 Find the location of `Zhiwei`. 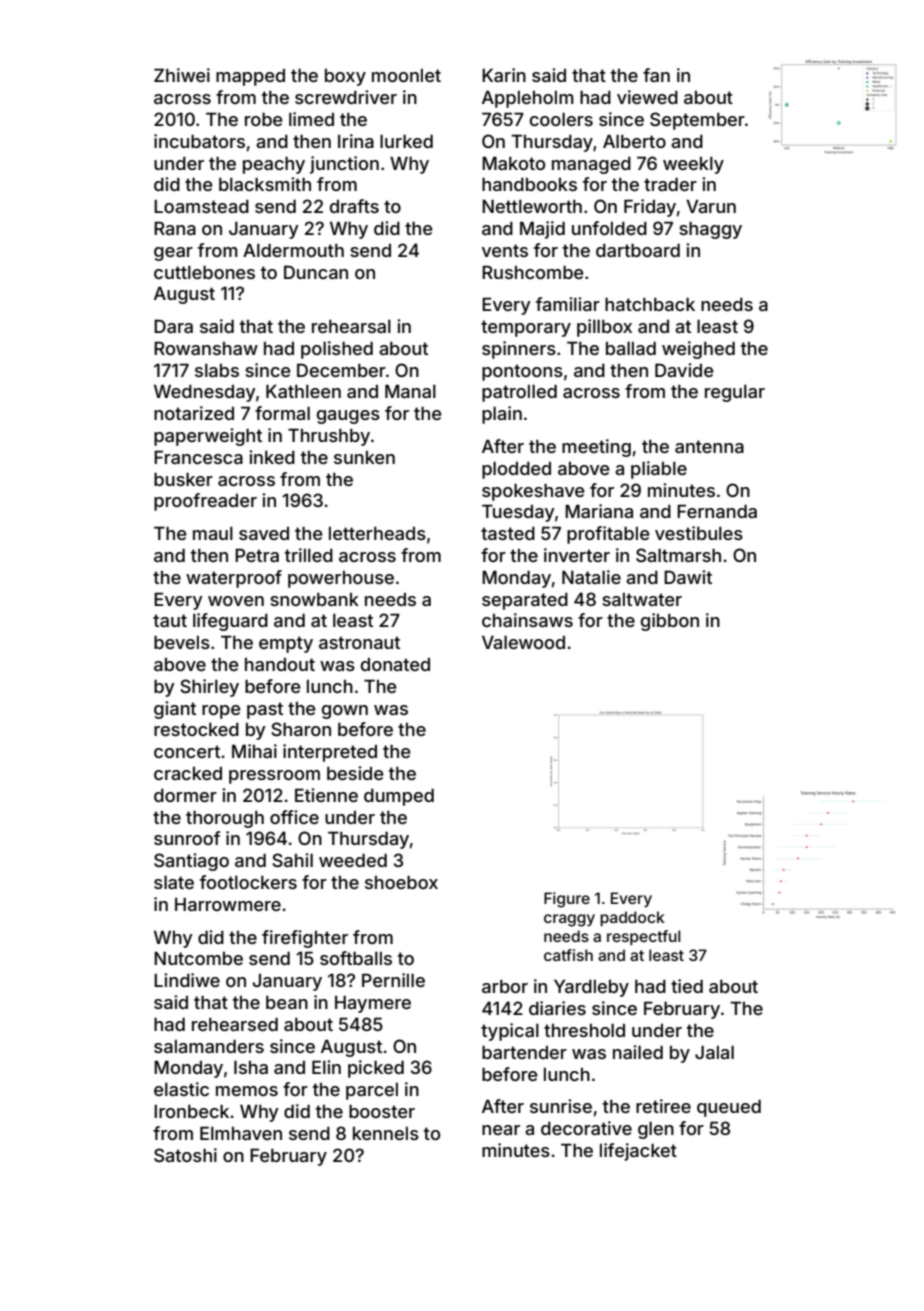

Zhiwei is located at coordinates (182, 75).
